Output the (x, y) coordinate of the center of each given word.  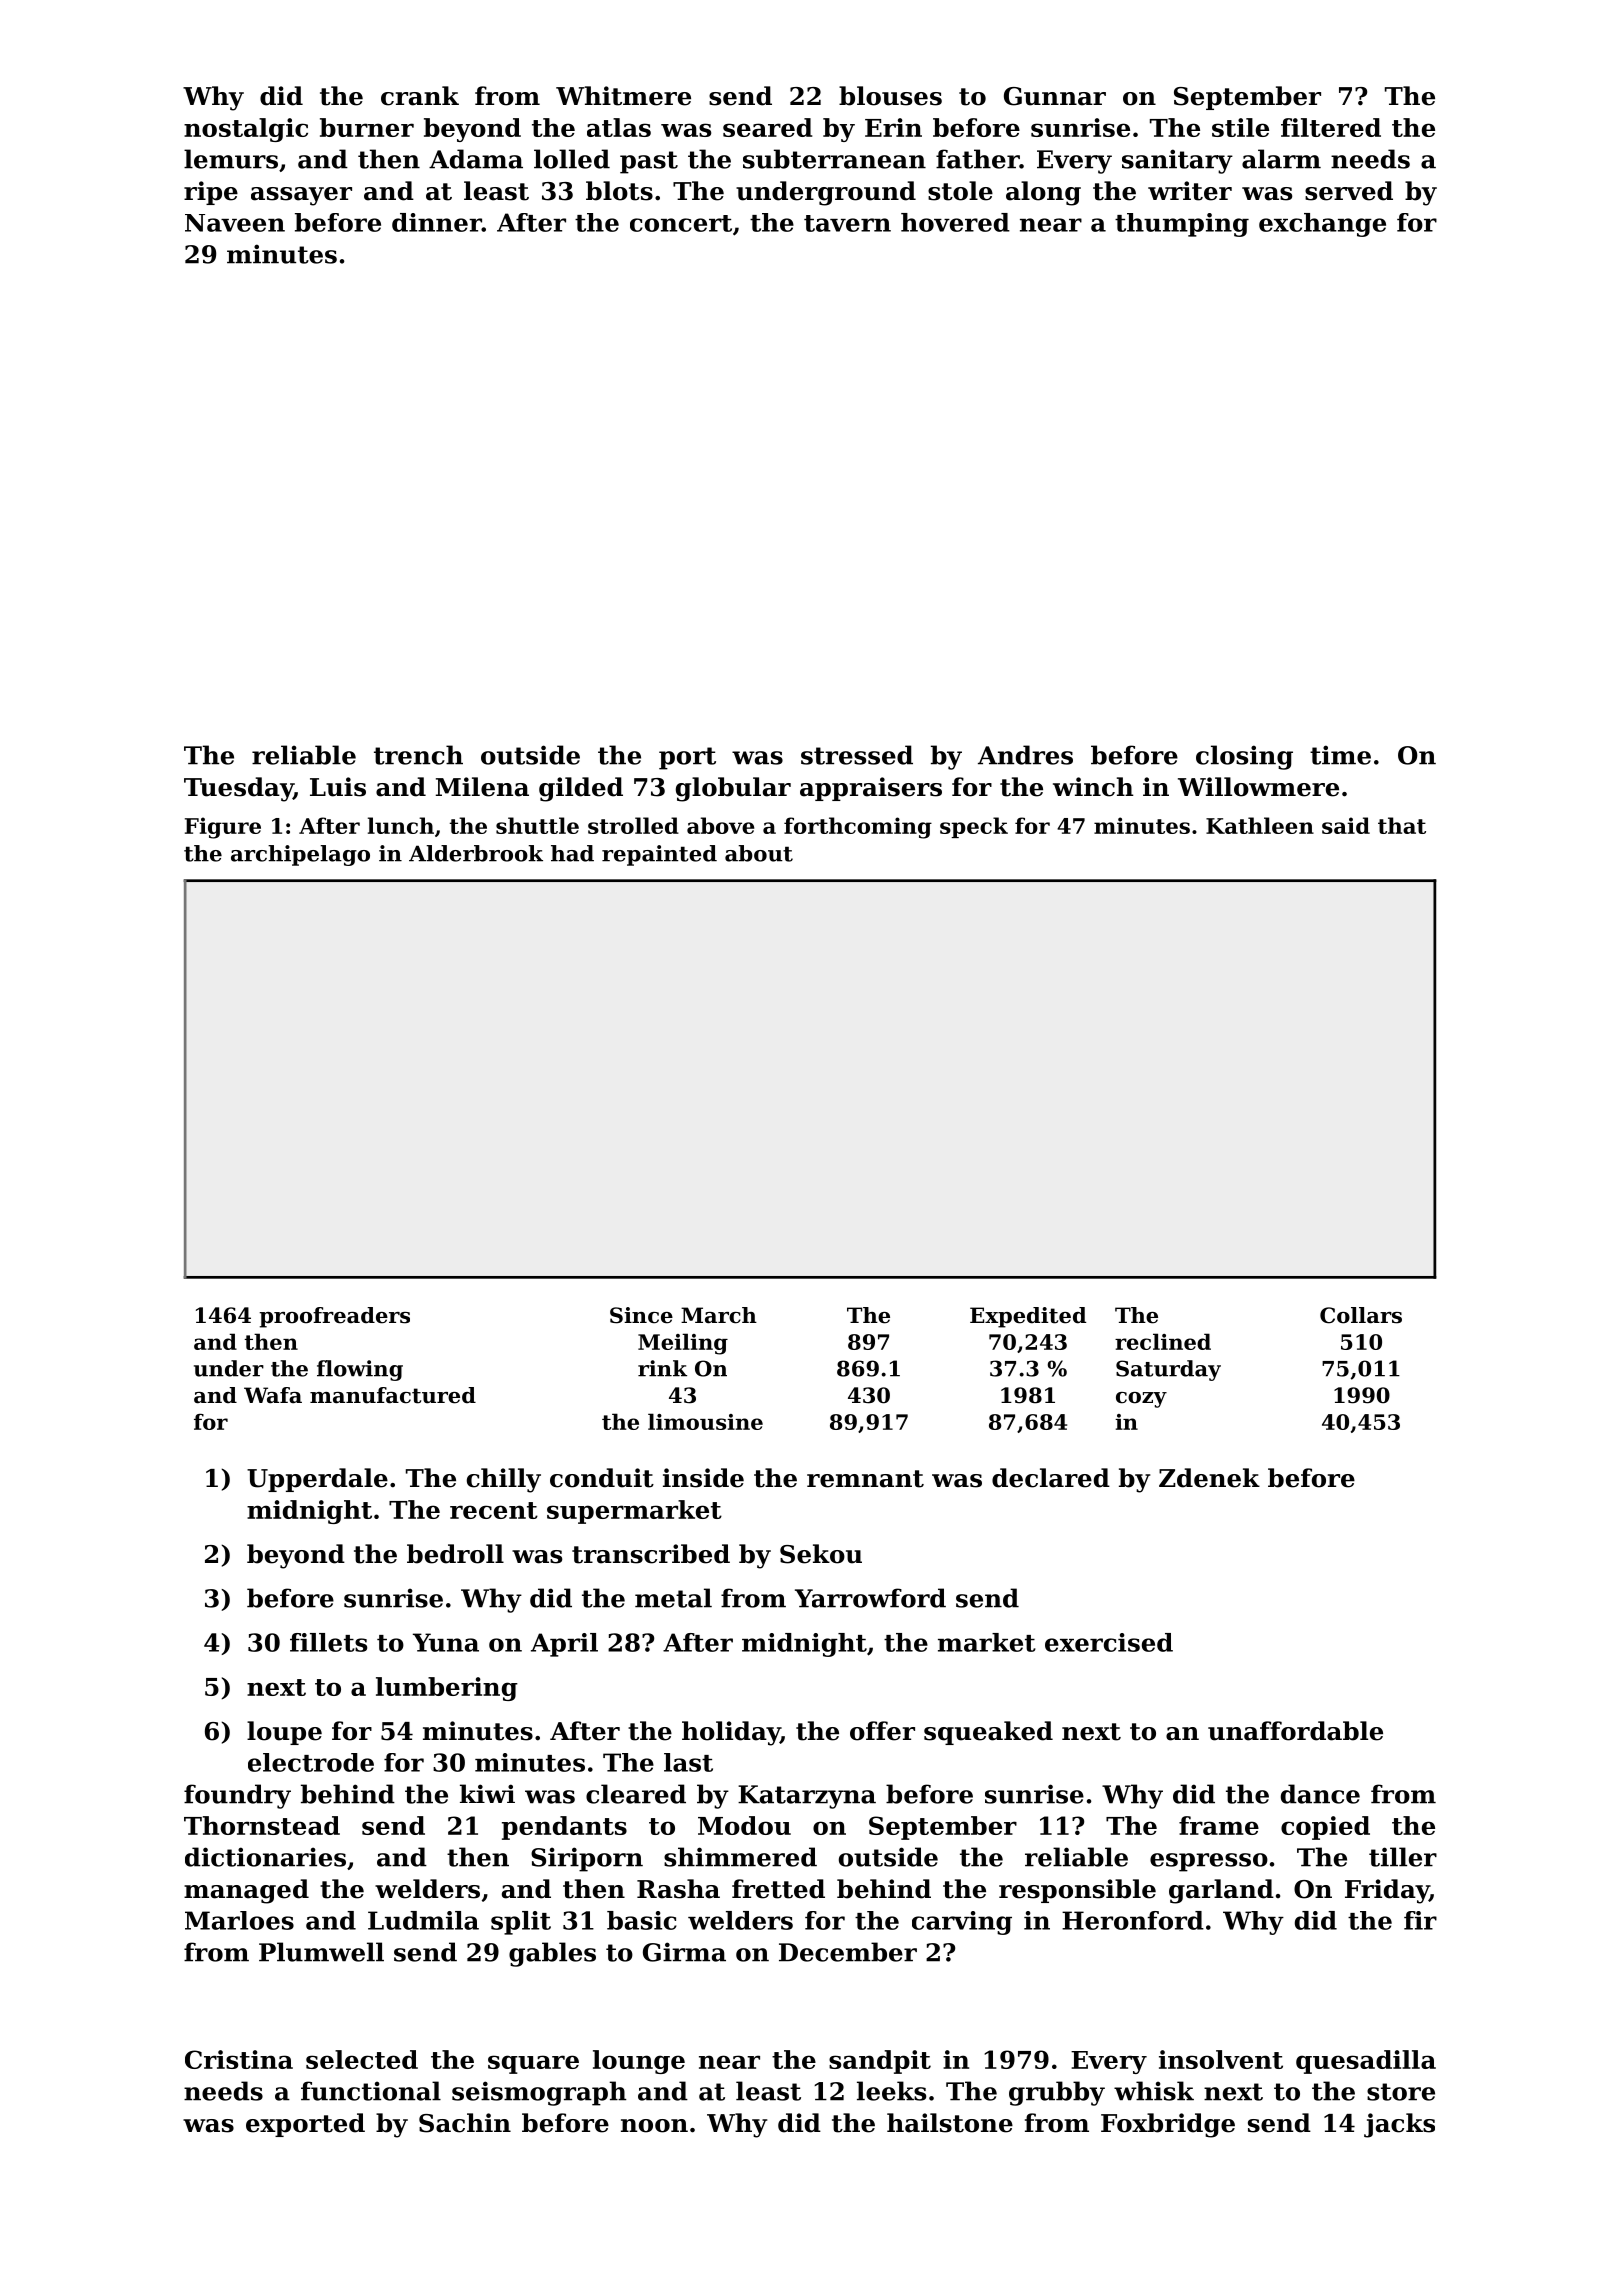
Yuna (446, 1642)
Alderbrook (476, 853)
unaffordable (1295, 1731)
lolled (572, 159)
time (1340, 755)
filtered (1331, 127)
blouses (890, 96)
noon (654, 2126)
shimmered (740, 1857)
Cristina (239, 2059)
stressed (857, 755)
